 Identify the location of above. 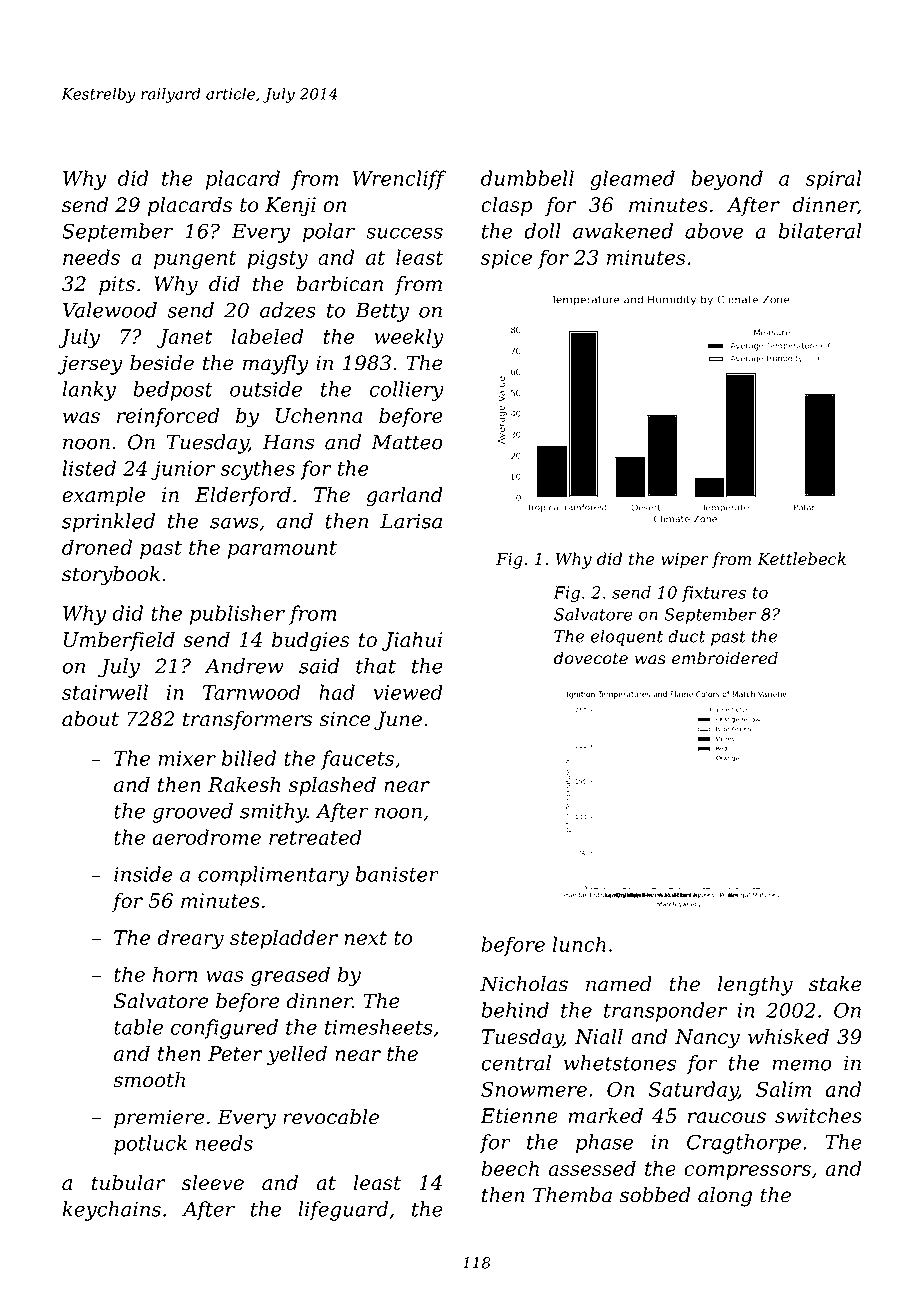
(714, 231).
